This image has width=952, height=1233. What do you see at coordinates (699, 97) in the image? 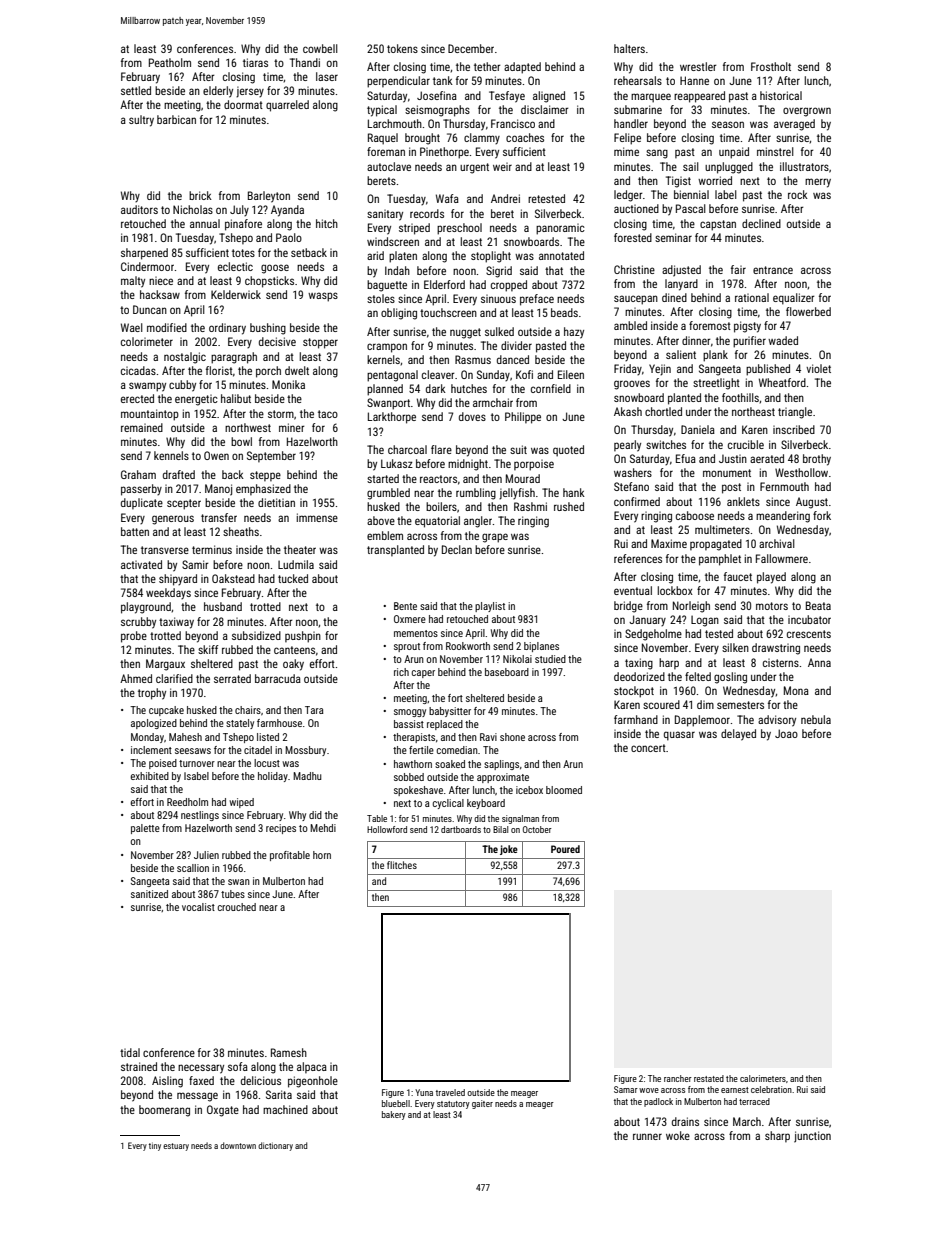
I see `reappeared` at bounding box center [699, 97].
